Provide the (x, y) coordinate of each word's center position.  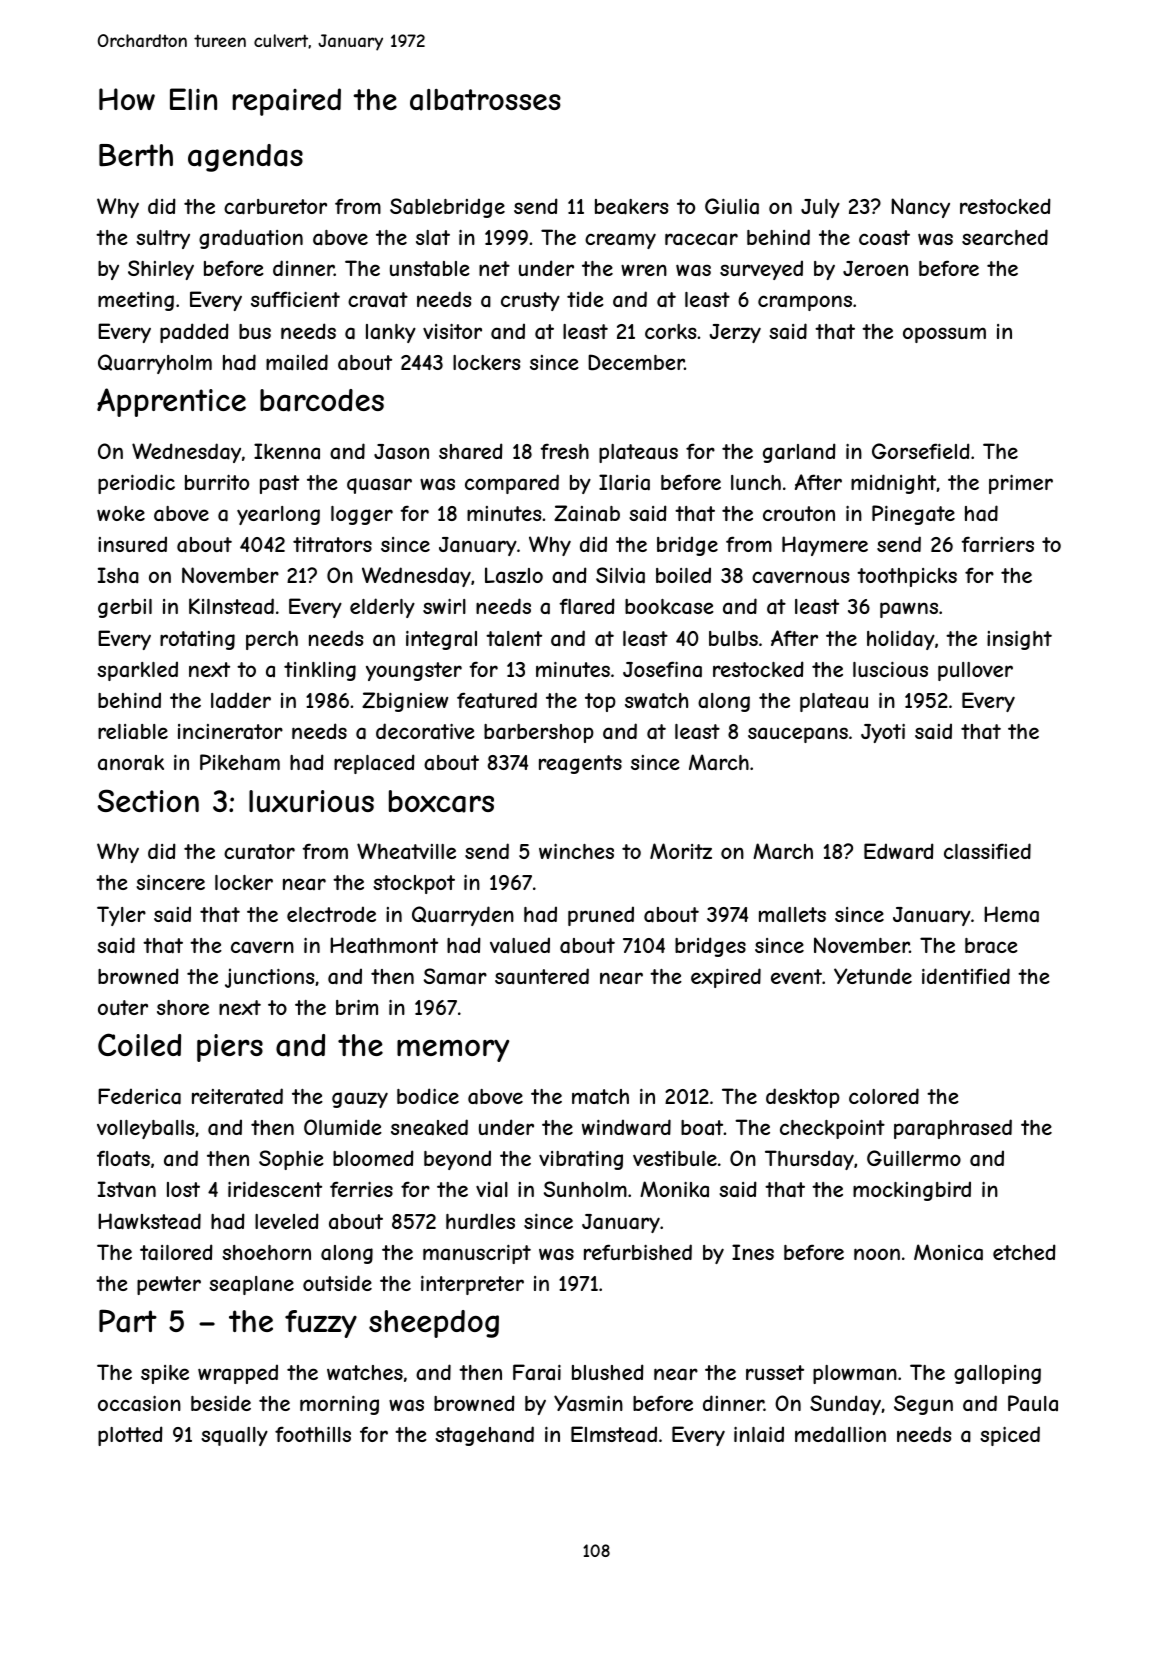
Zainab (587, 513)
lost (183, 1189)
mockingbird (912, 1191)
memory (453, 1050)
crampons (805, 303)
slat (433, 238)
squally (234, 1436)
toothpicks (907, 577)
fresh (564, 451)
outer (123, 1007)
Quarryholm (155, 364)
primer (1021, 484)
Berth (136, 155)
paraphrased (953, 1129)
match (600, 1097)
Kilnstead (231, 606)
